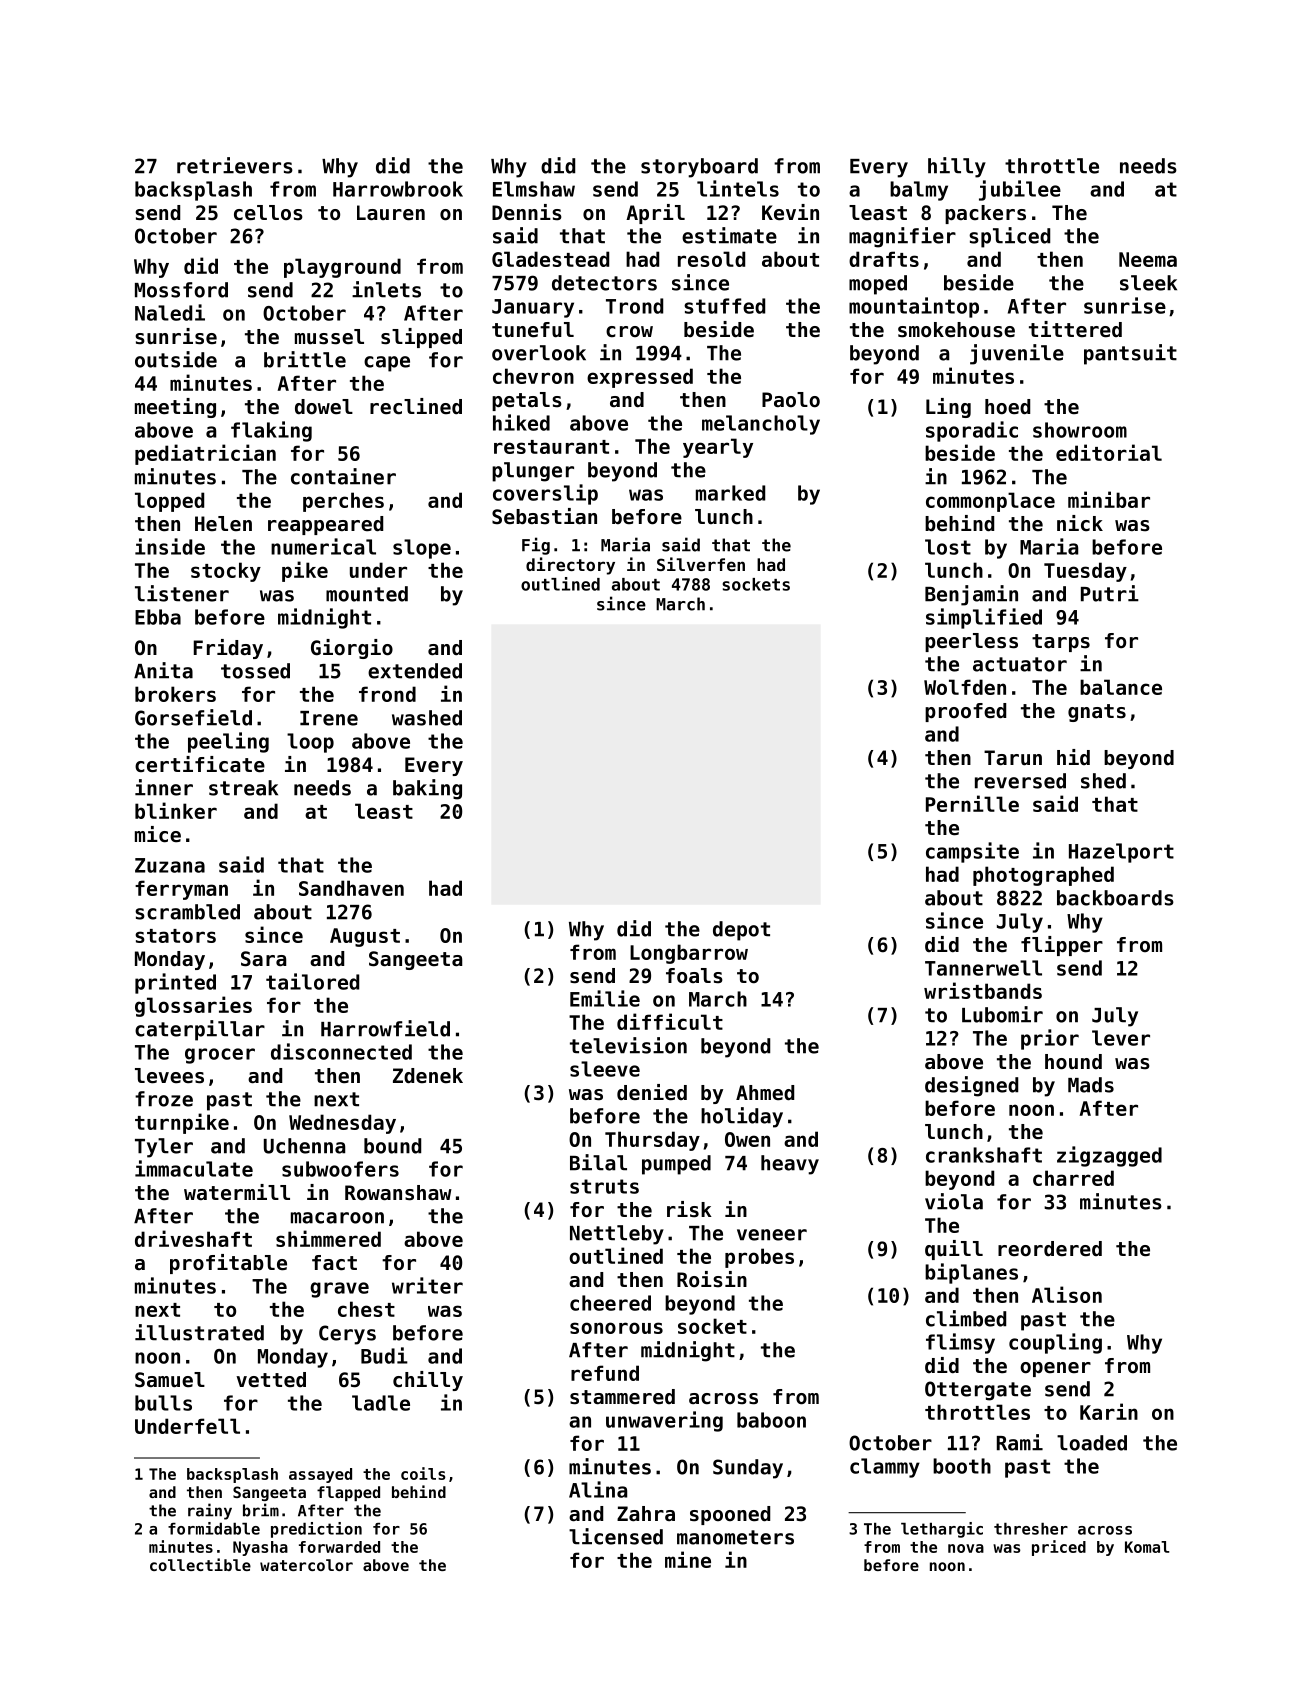 The image size is (1312, 1697). Describe the element at coordinates (1121, 853) in the screenshot. I see `Hazelport` at that location.
